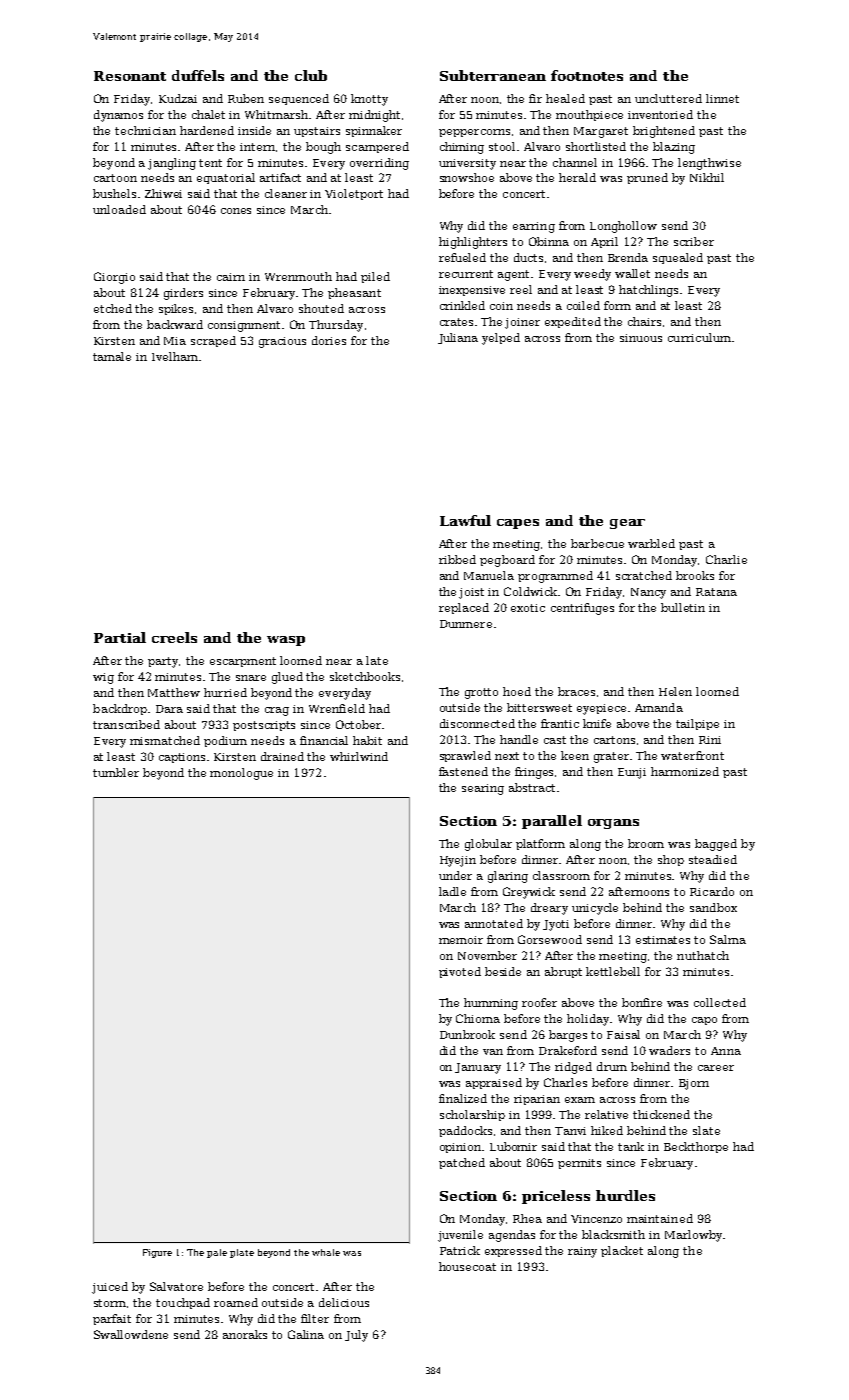  Describe the element at coordinates (622, 1251) in the screenshot. I see `placket` at that location.
